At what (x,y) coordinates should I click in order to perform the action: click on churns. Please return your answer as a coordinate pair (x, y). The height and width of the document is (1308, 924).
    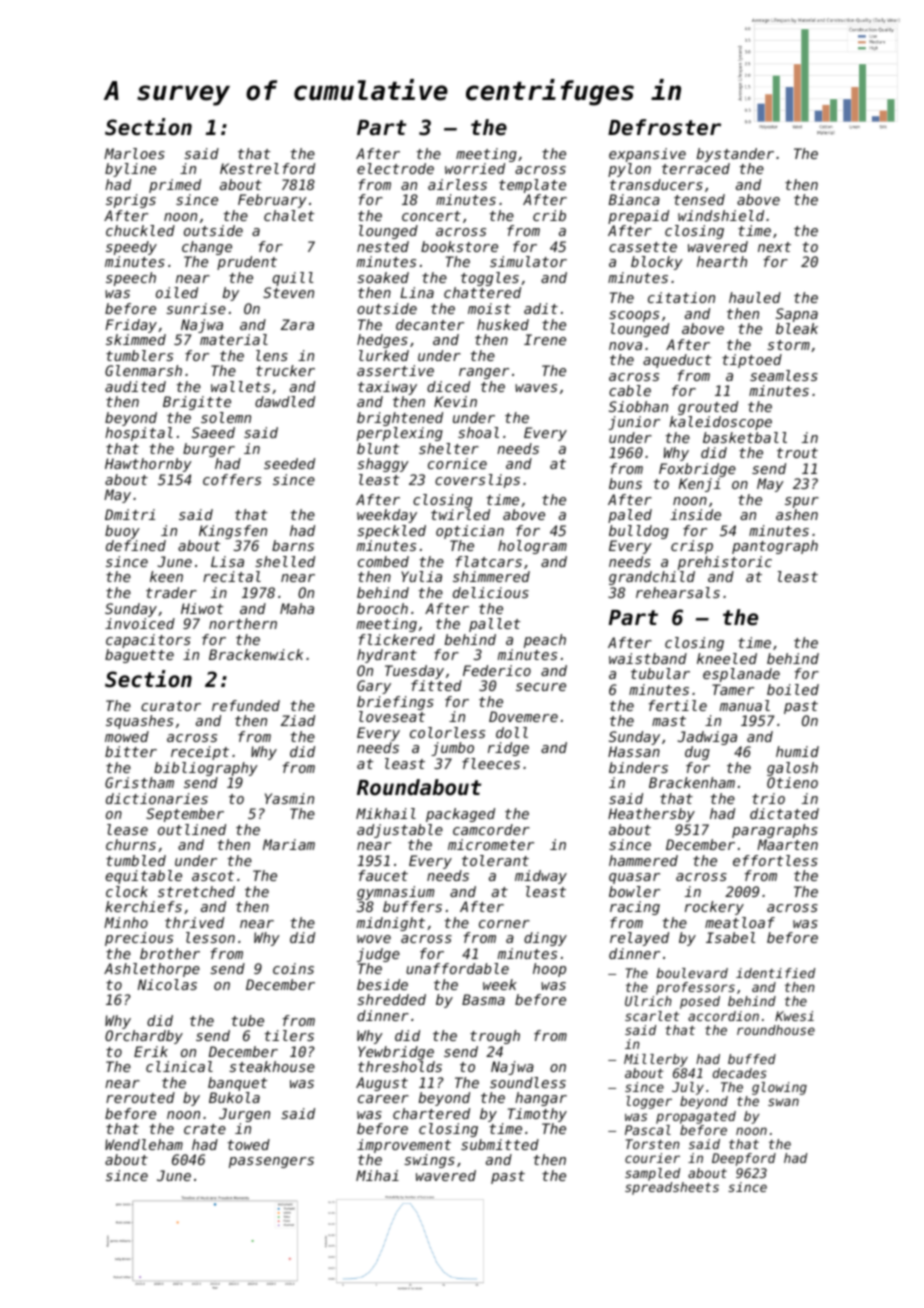
    Looking at the image, I should click on (131, 844).
